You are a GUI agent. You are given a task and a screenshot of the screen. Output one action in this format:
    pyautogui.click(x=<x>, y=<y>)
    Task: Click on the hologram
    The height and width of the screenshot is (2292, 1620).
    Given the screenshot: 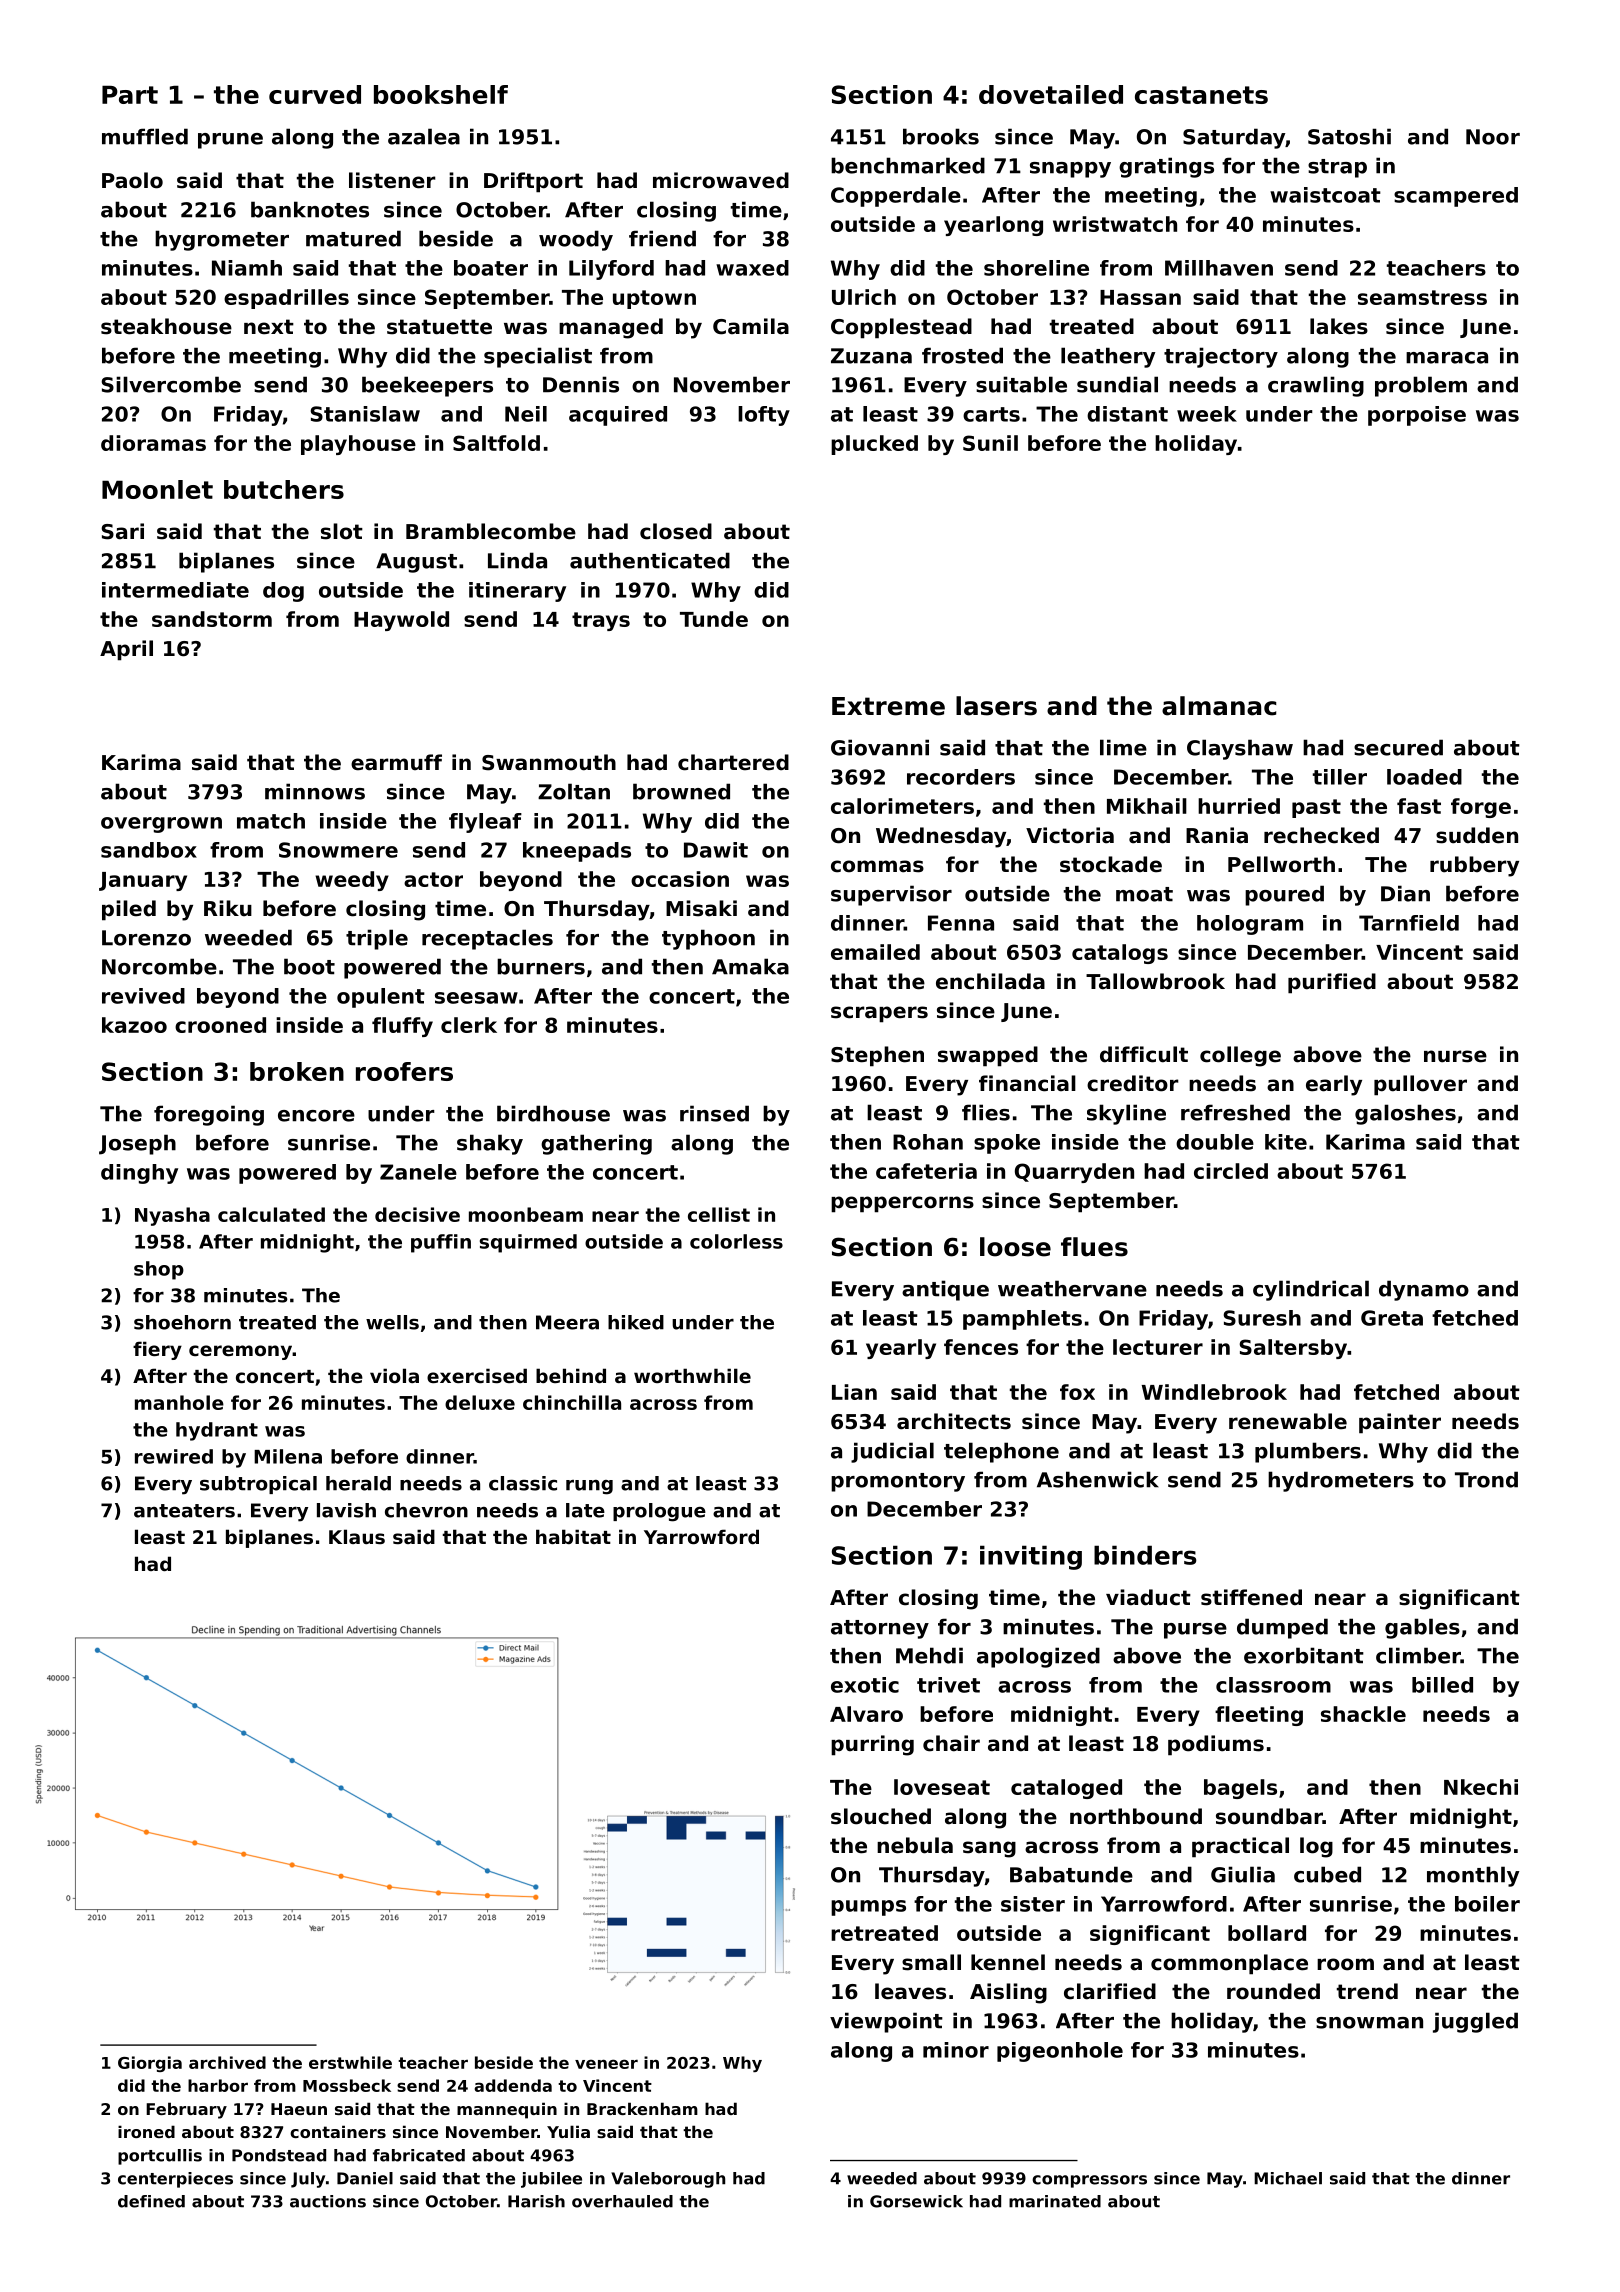 What is the action you would take?
    pyautogui.click(x=1250, y=925)
